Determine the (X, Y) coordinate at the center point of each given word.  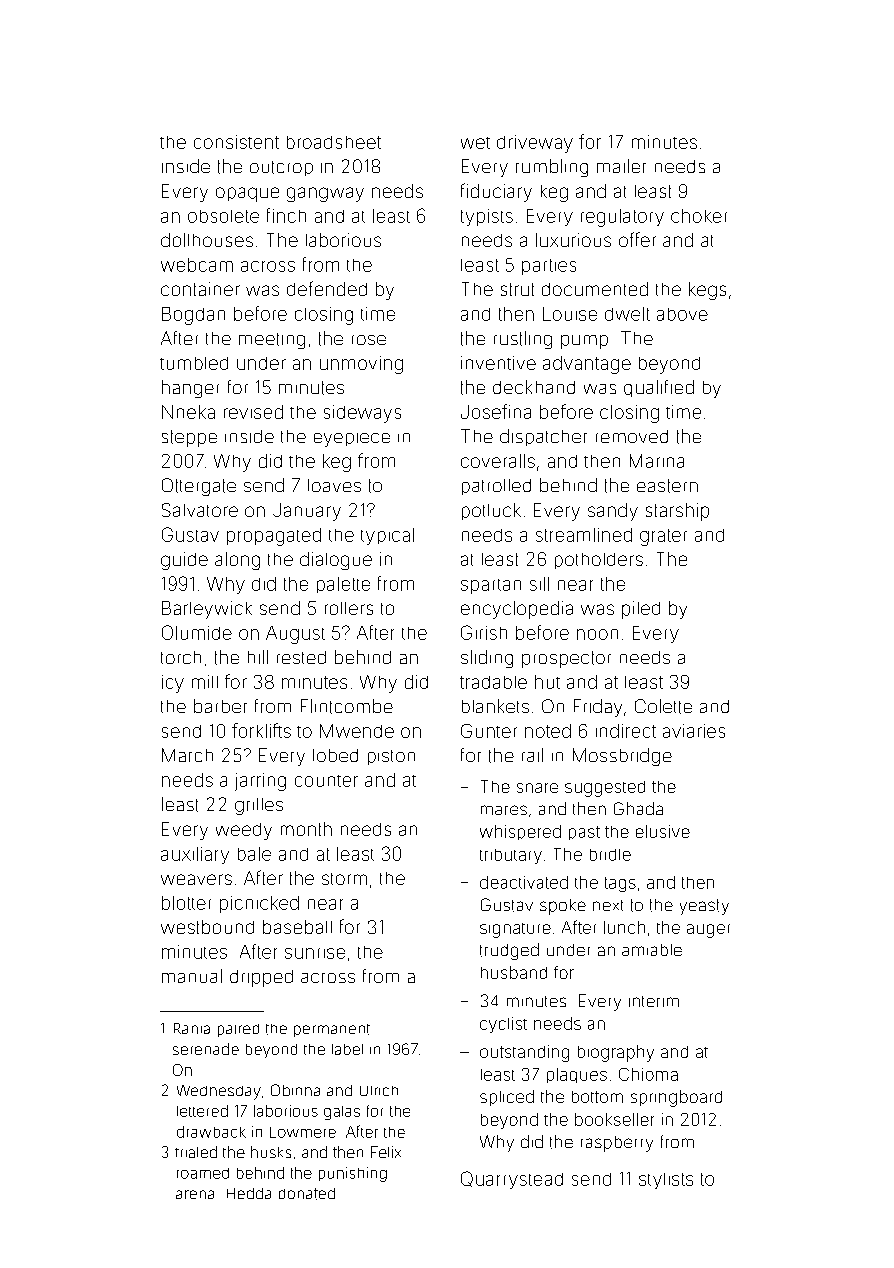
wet (475, 143)
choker (699, 216)
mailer (621, 166)
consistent (236, 142)
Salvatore (200, 510)
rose (369, 340)
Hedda (249, 1193)
